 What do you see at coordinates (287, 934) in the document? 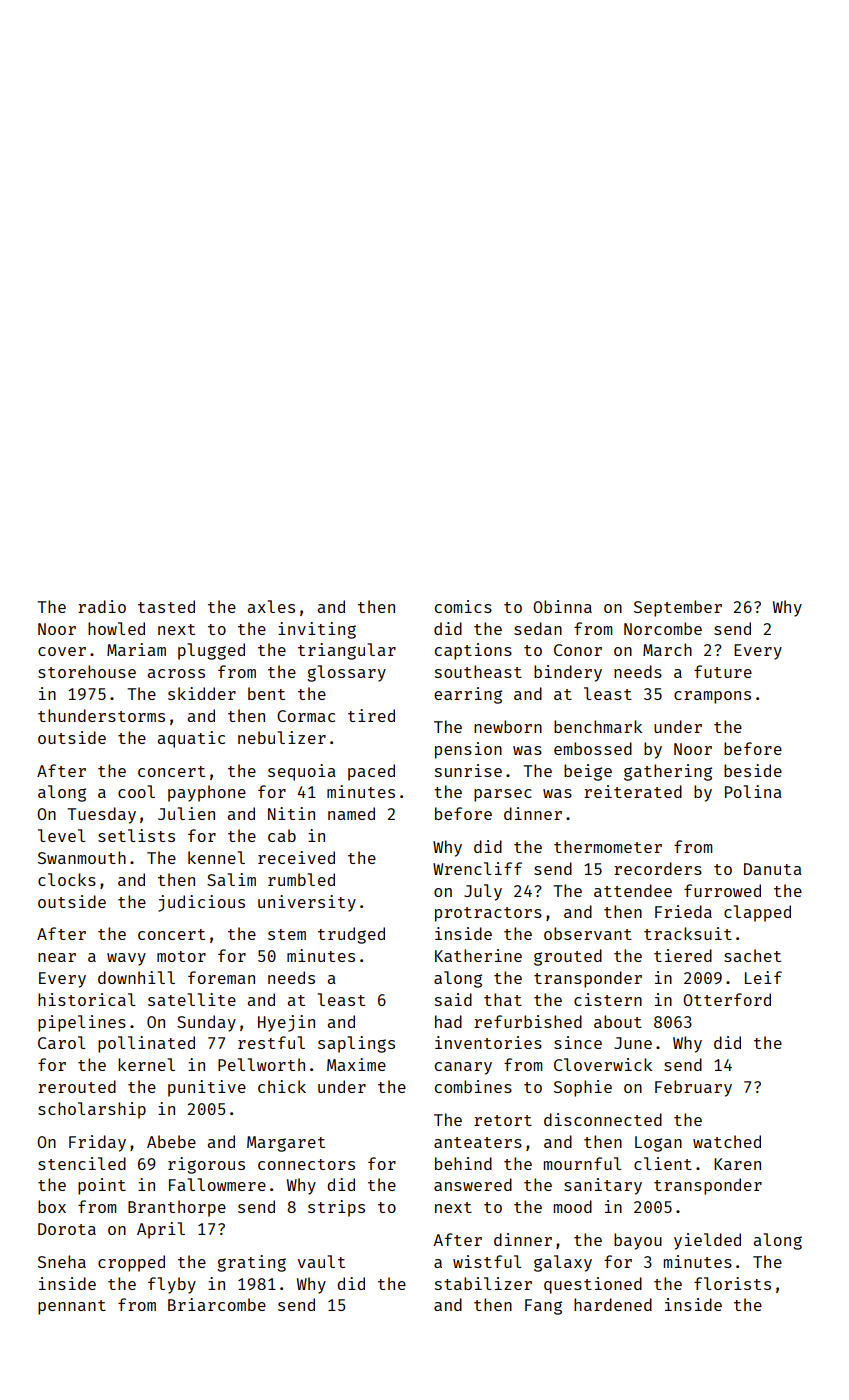
I see `stem` at bounding box center [287, 934].
